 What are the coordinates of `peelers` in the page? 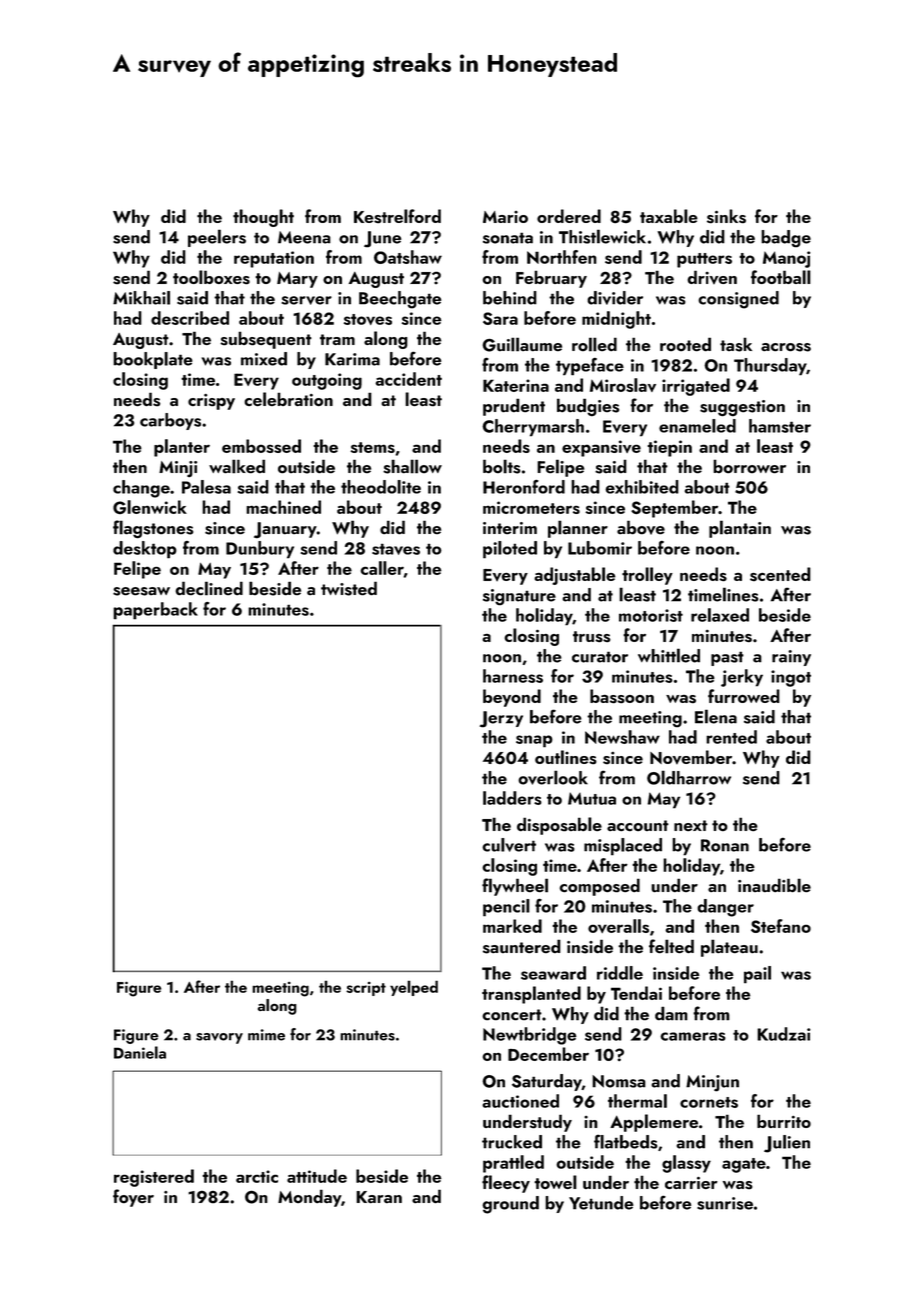 It's located at (217, 238).
